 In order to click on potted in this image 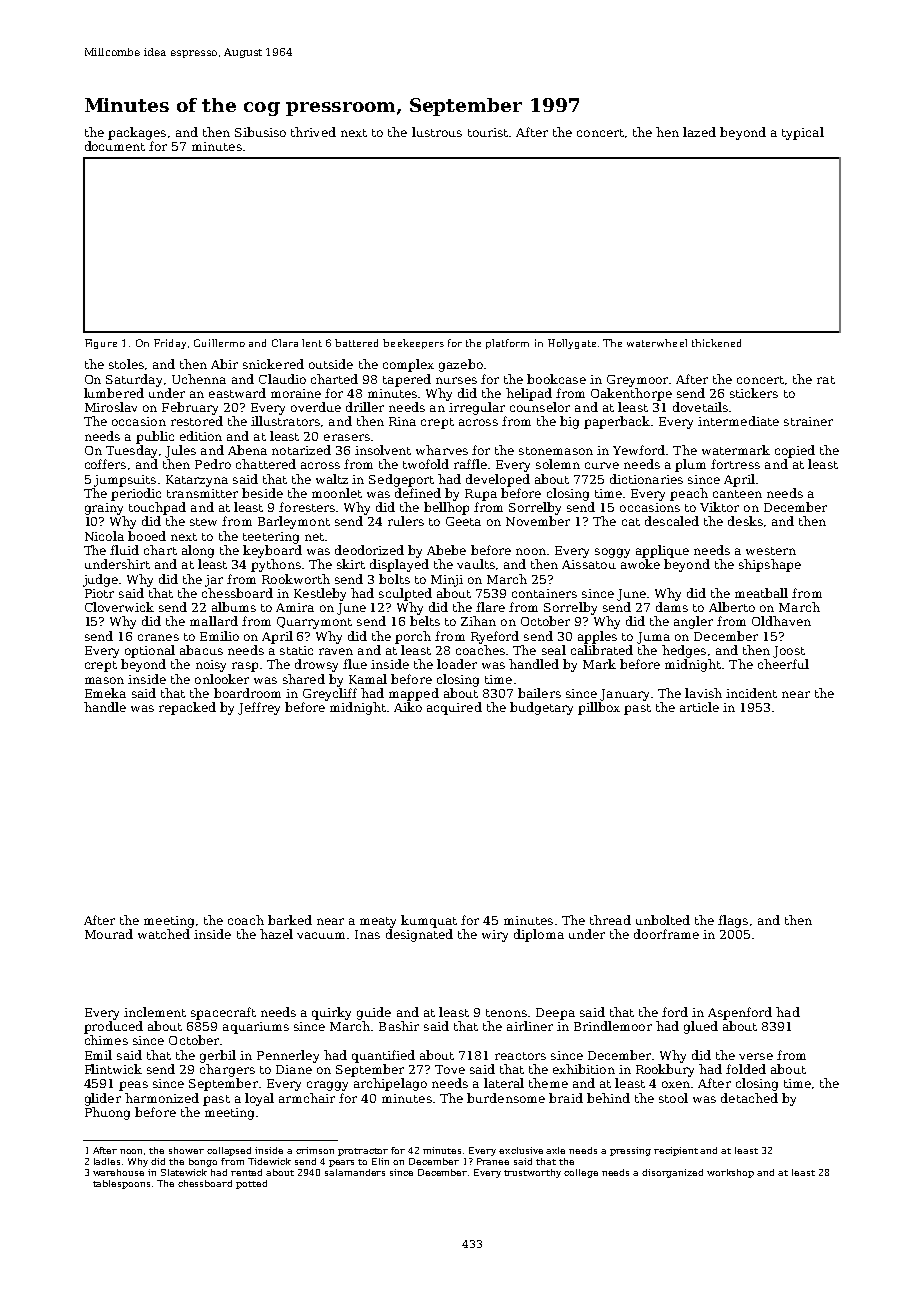, I will do `click(251, 1184)`.
